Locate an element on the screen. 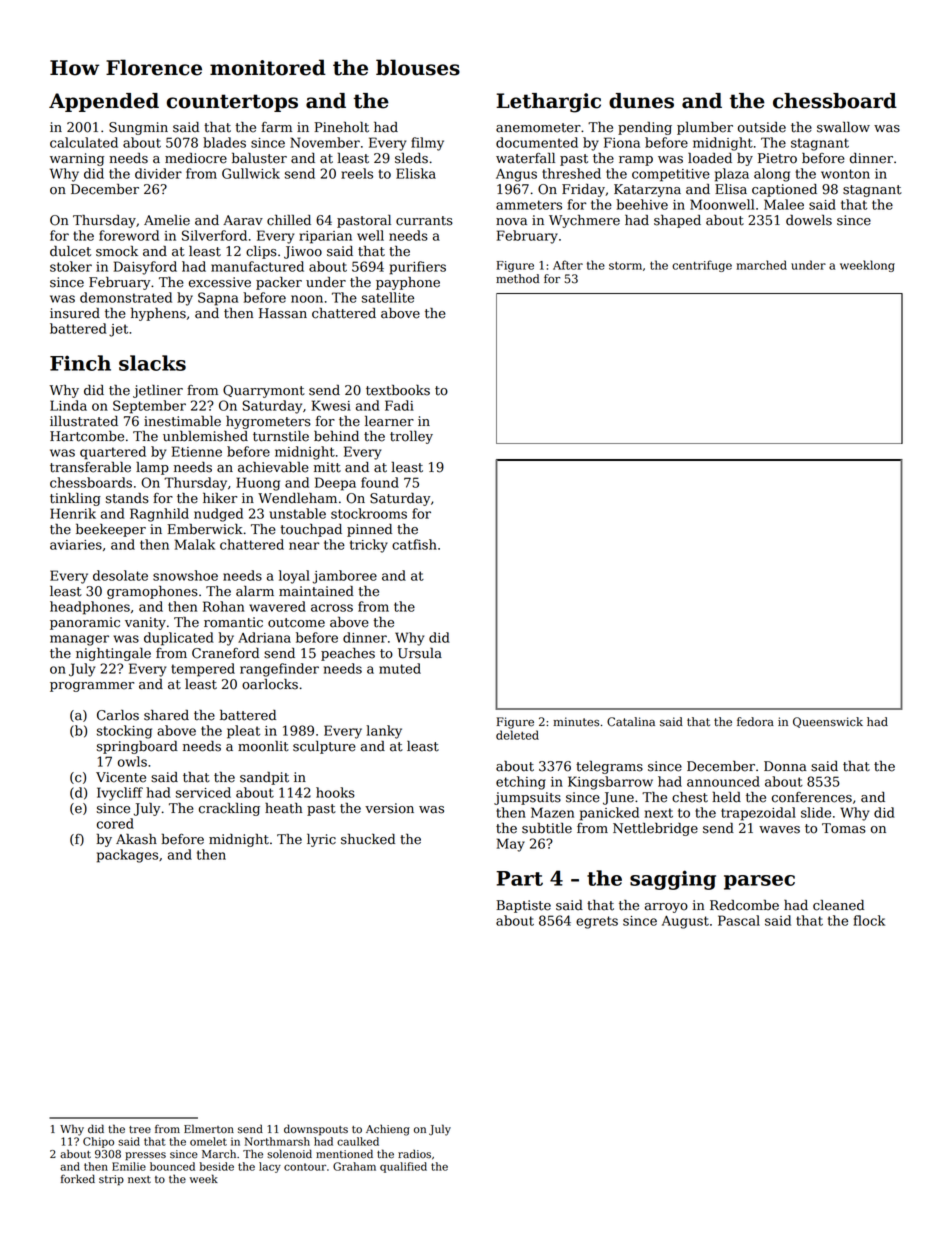  Lethargic is located at coordinates (548, 103).
